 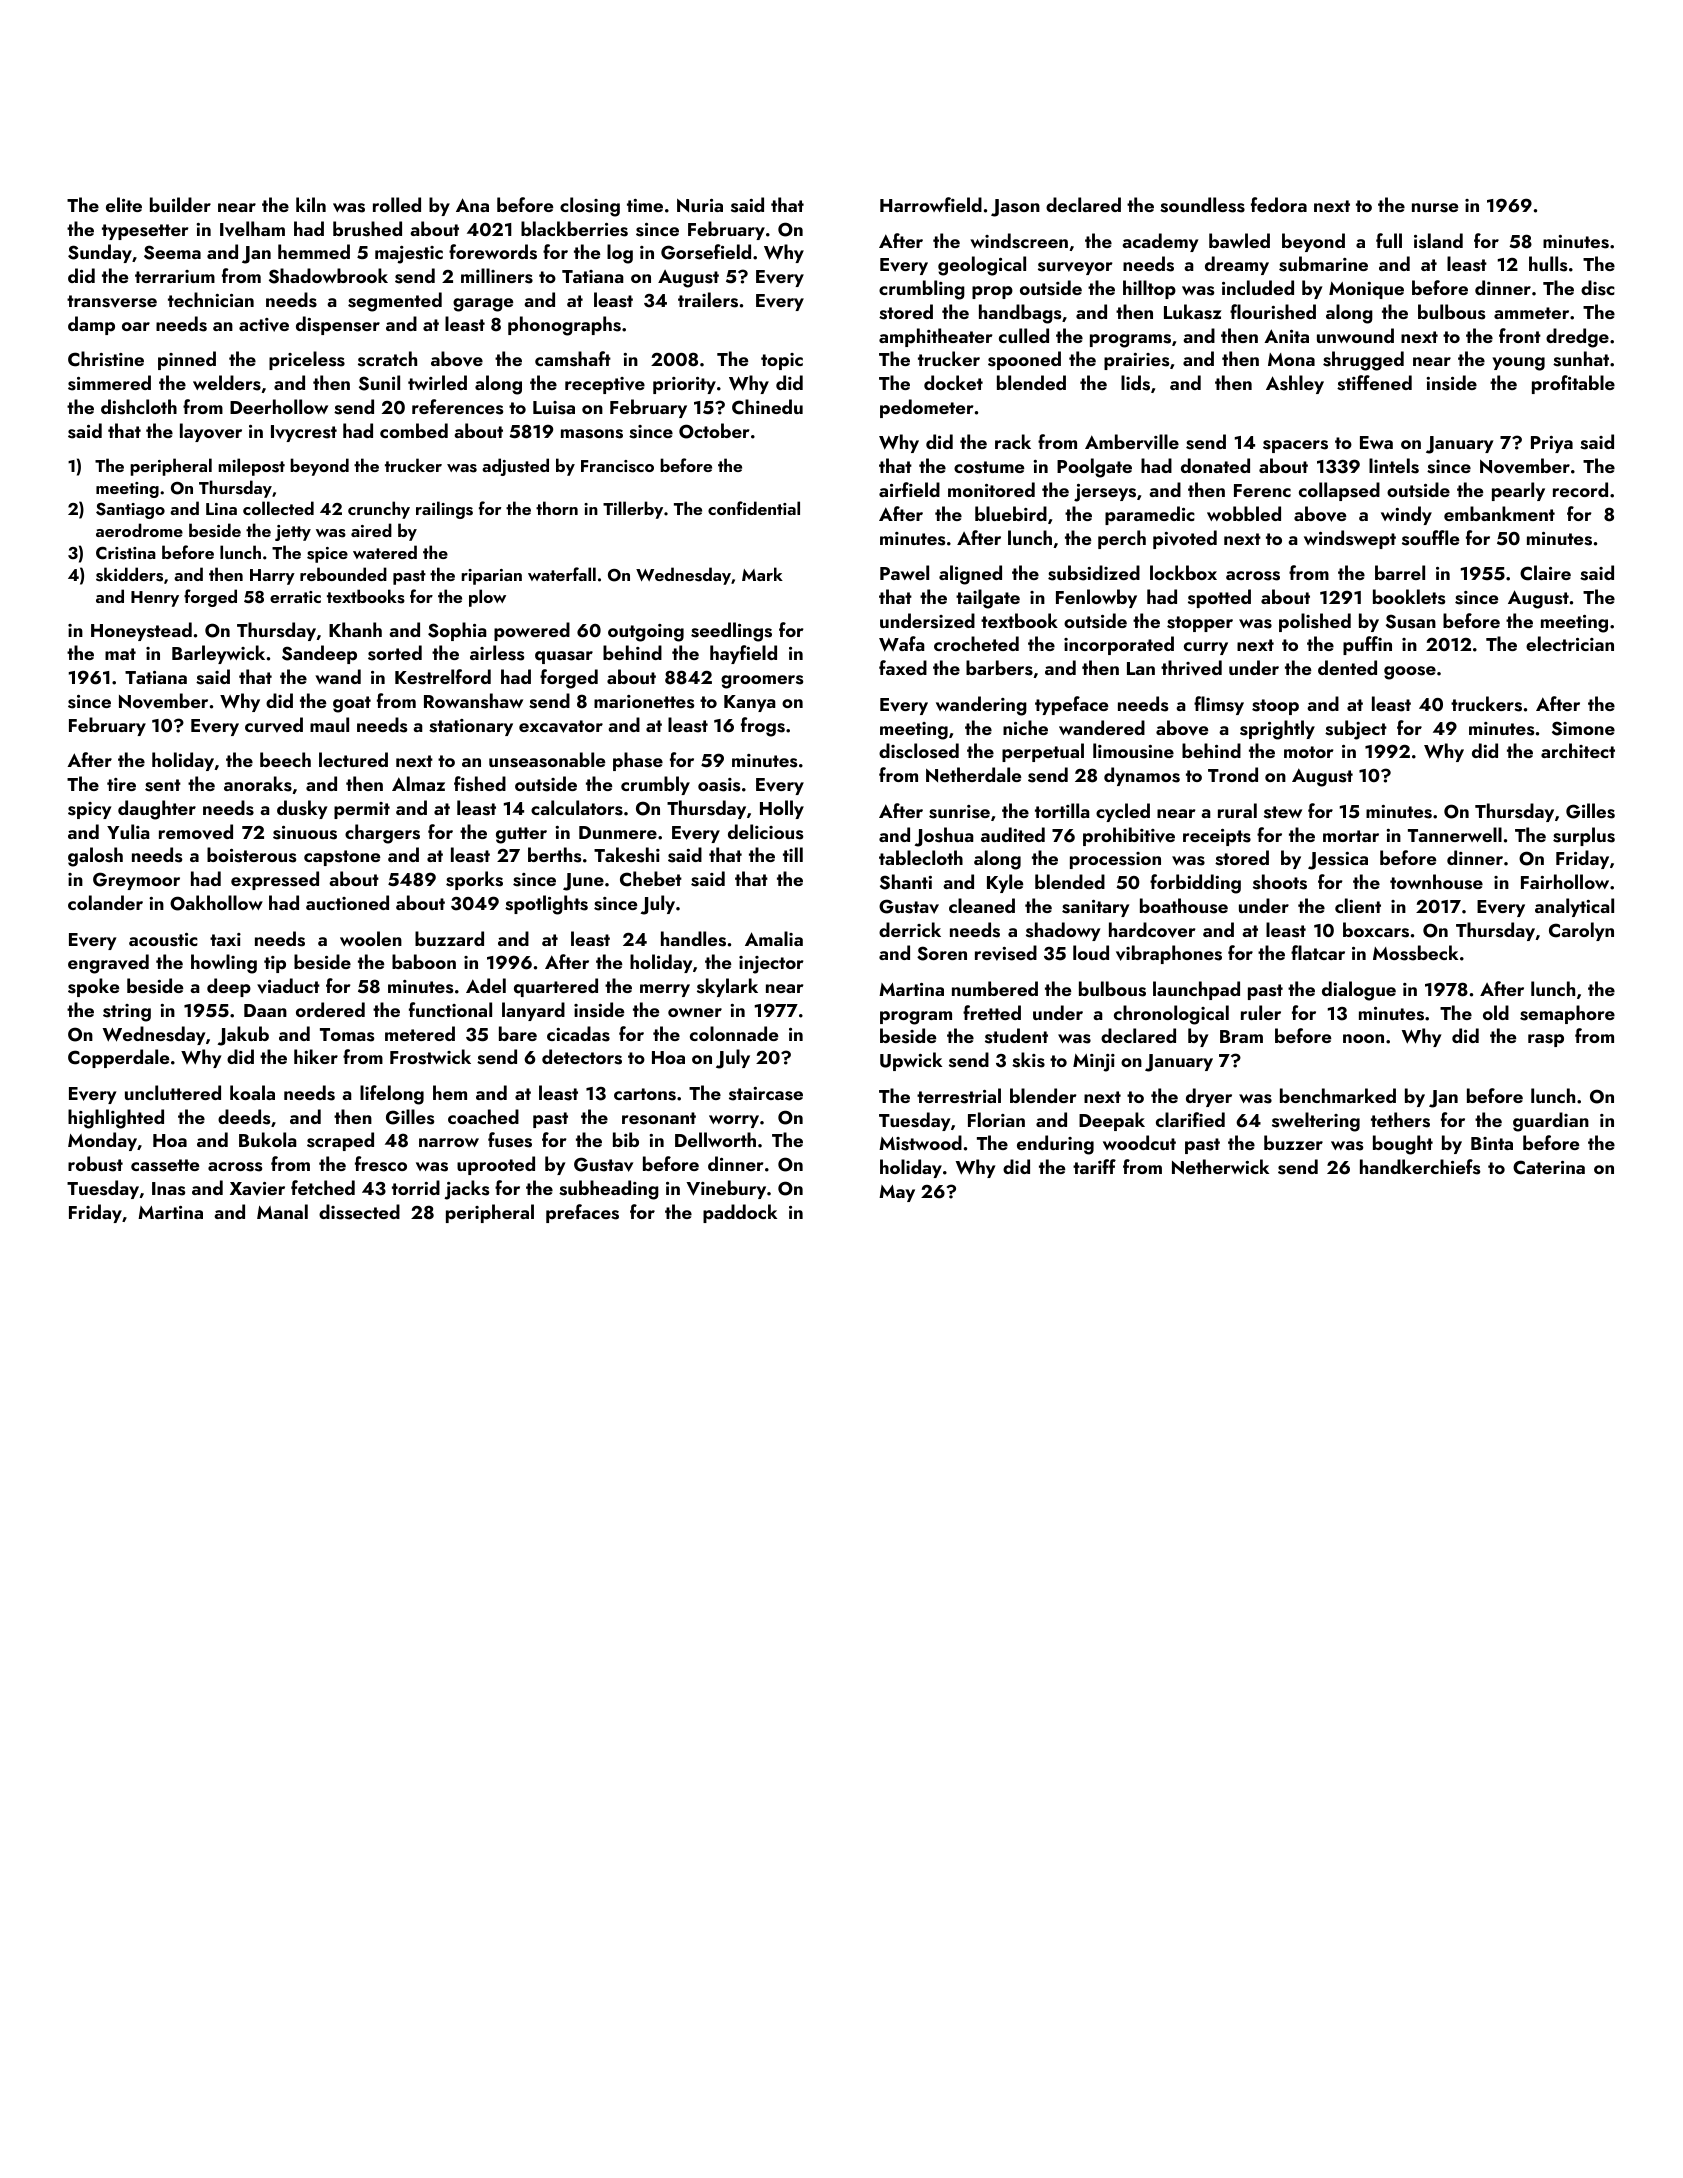 I want to click on Jason, so click(x=1015, y=208).
